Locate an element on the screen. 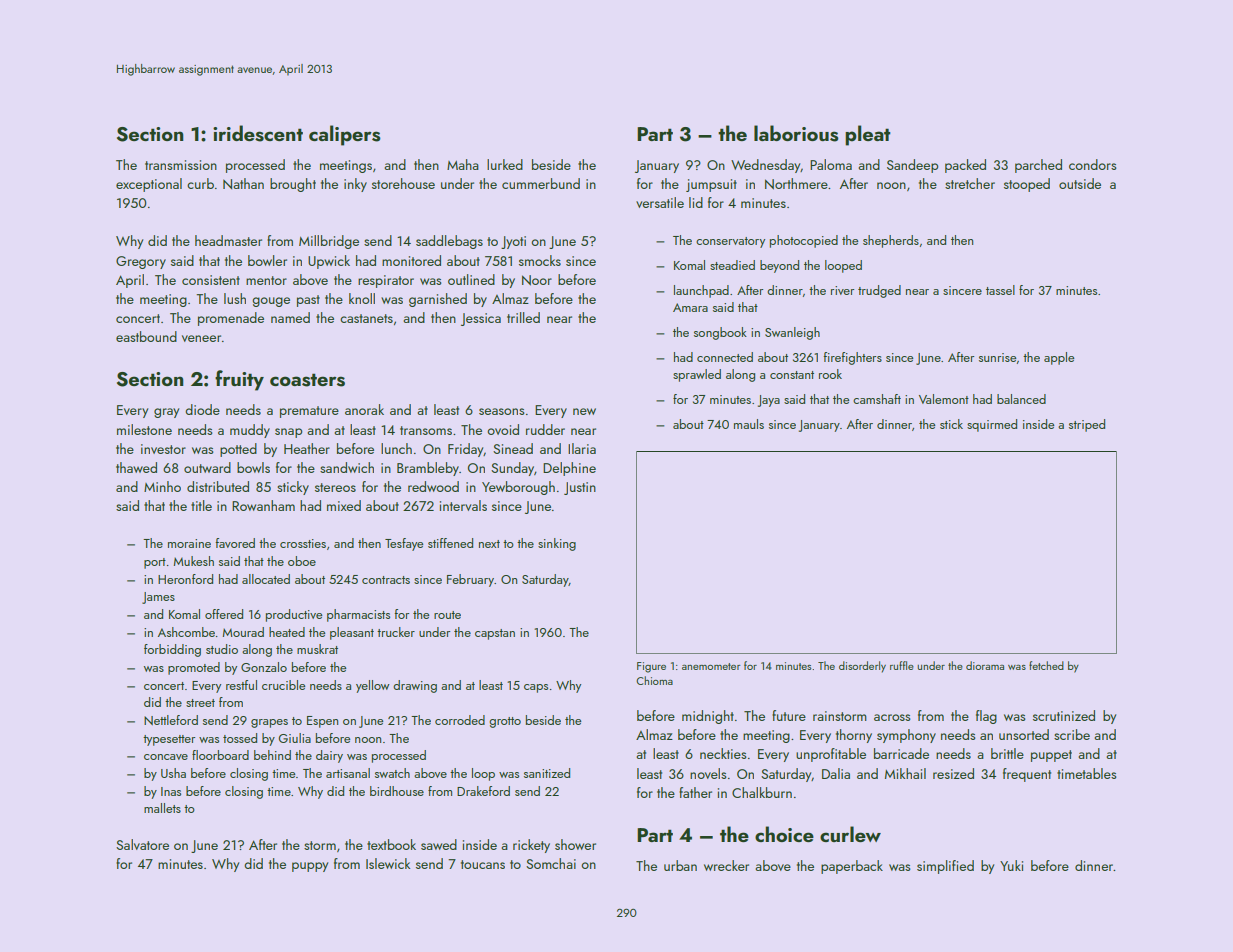  Gregory is located at coordinates (141, 262).
